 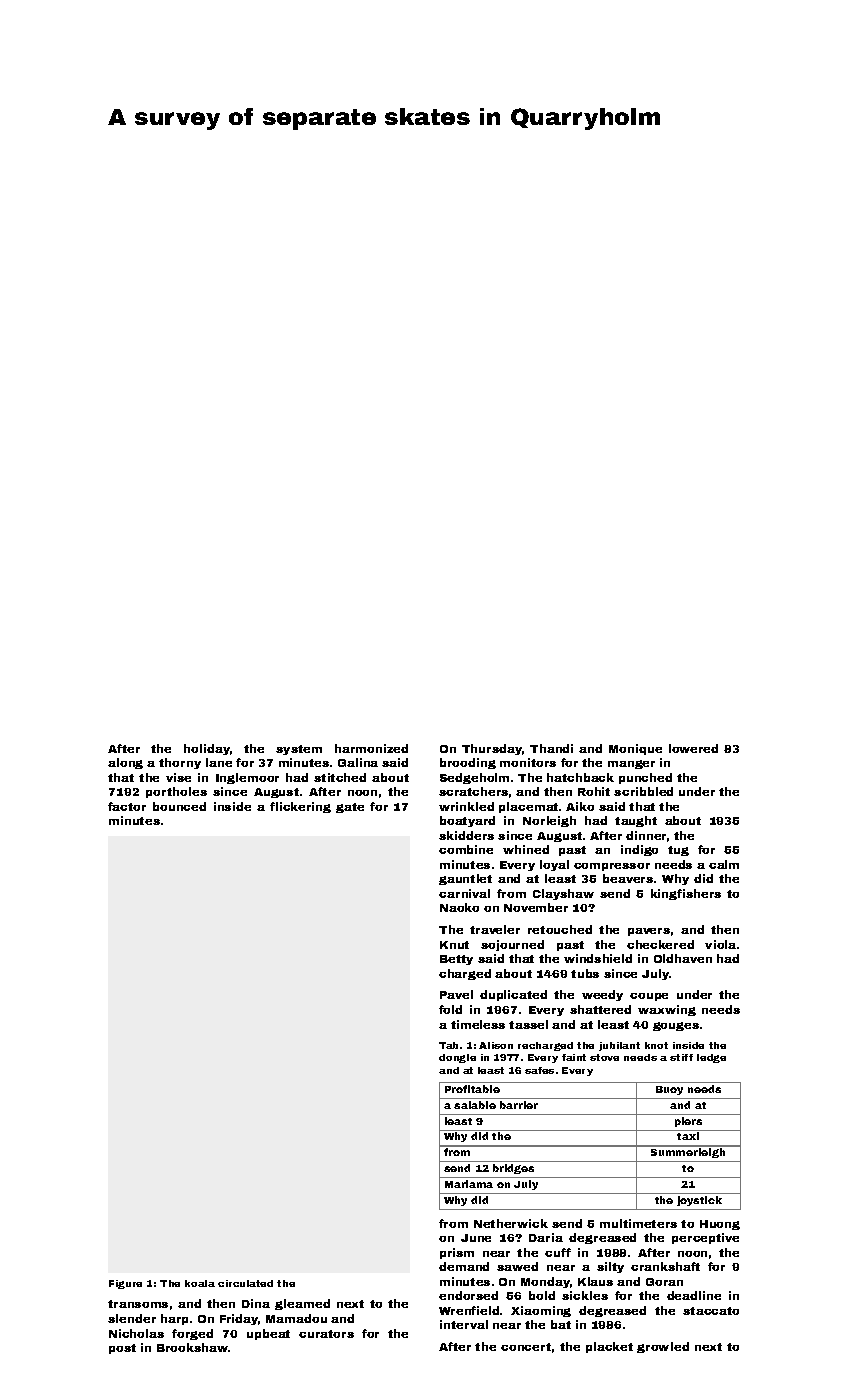 I want to click on lowered, so click(x=693, y=748).
